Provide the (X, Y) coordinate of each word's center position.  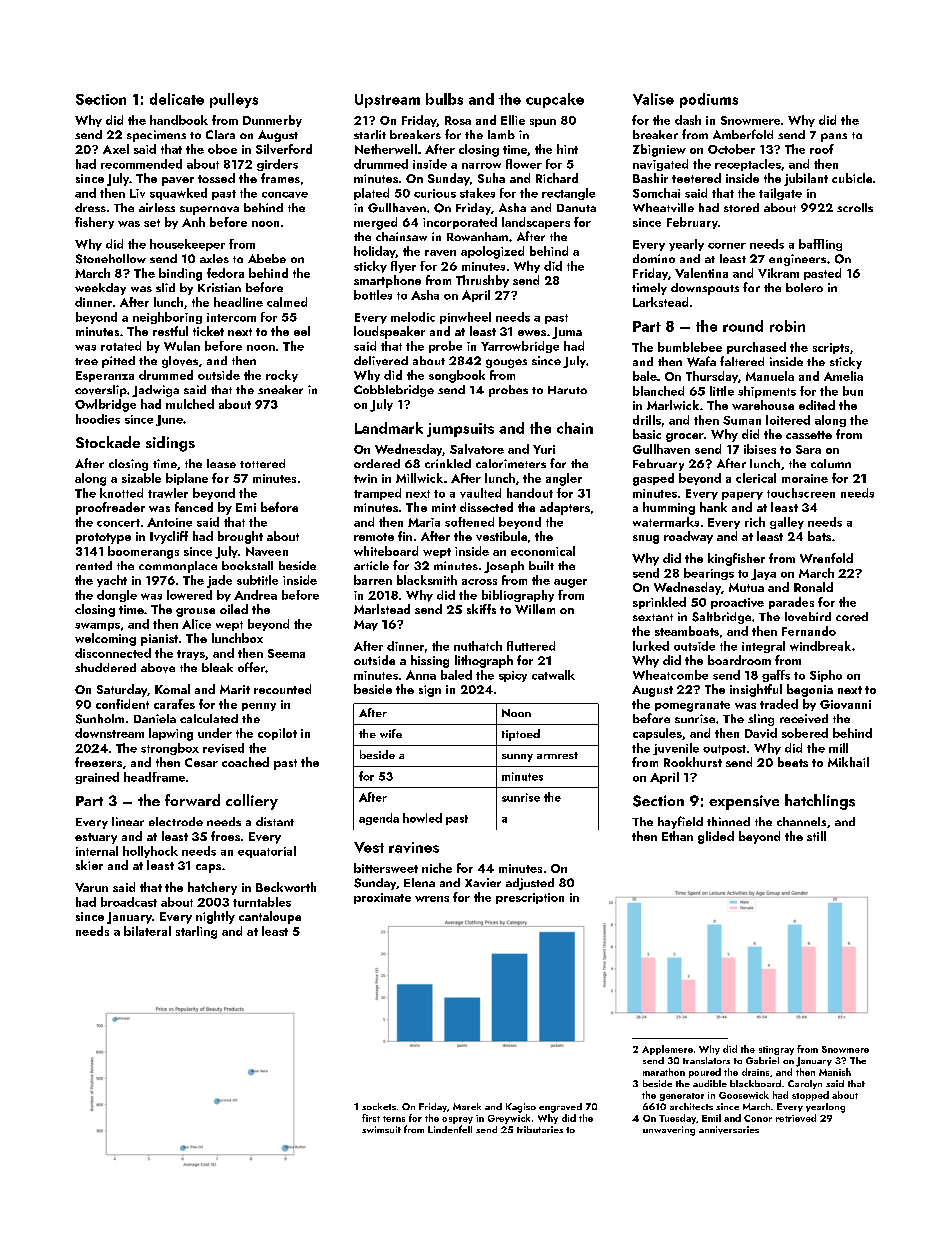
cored (852, 616)
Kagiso (521, 1108)
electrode (176, 821)
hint (567, 149)
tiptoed (521, 735)
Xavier (483, 882)
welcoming (105, 639)
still (816, 836)
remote (374, 537)
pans (834, 137)
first (371, 1118)
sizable (141, 478)
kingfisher (736, 559)
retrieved (796, 1118)
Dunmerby (272, 121)
